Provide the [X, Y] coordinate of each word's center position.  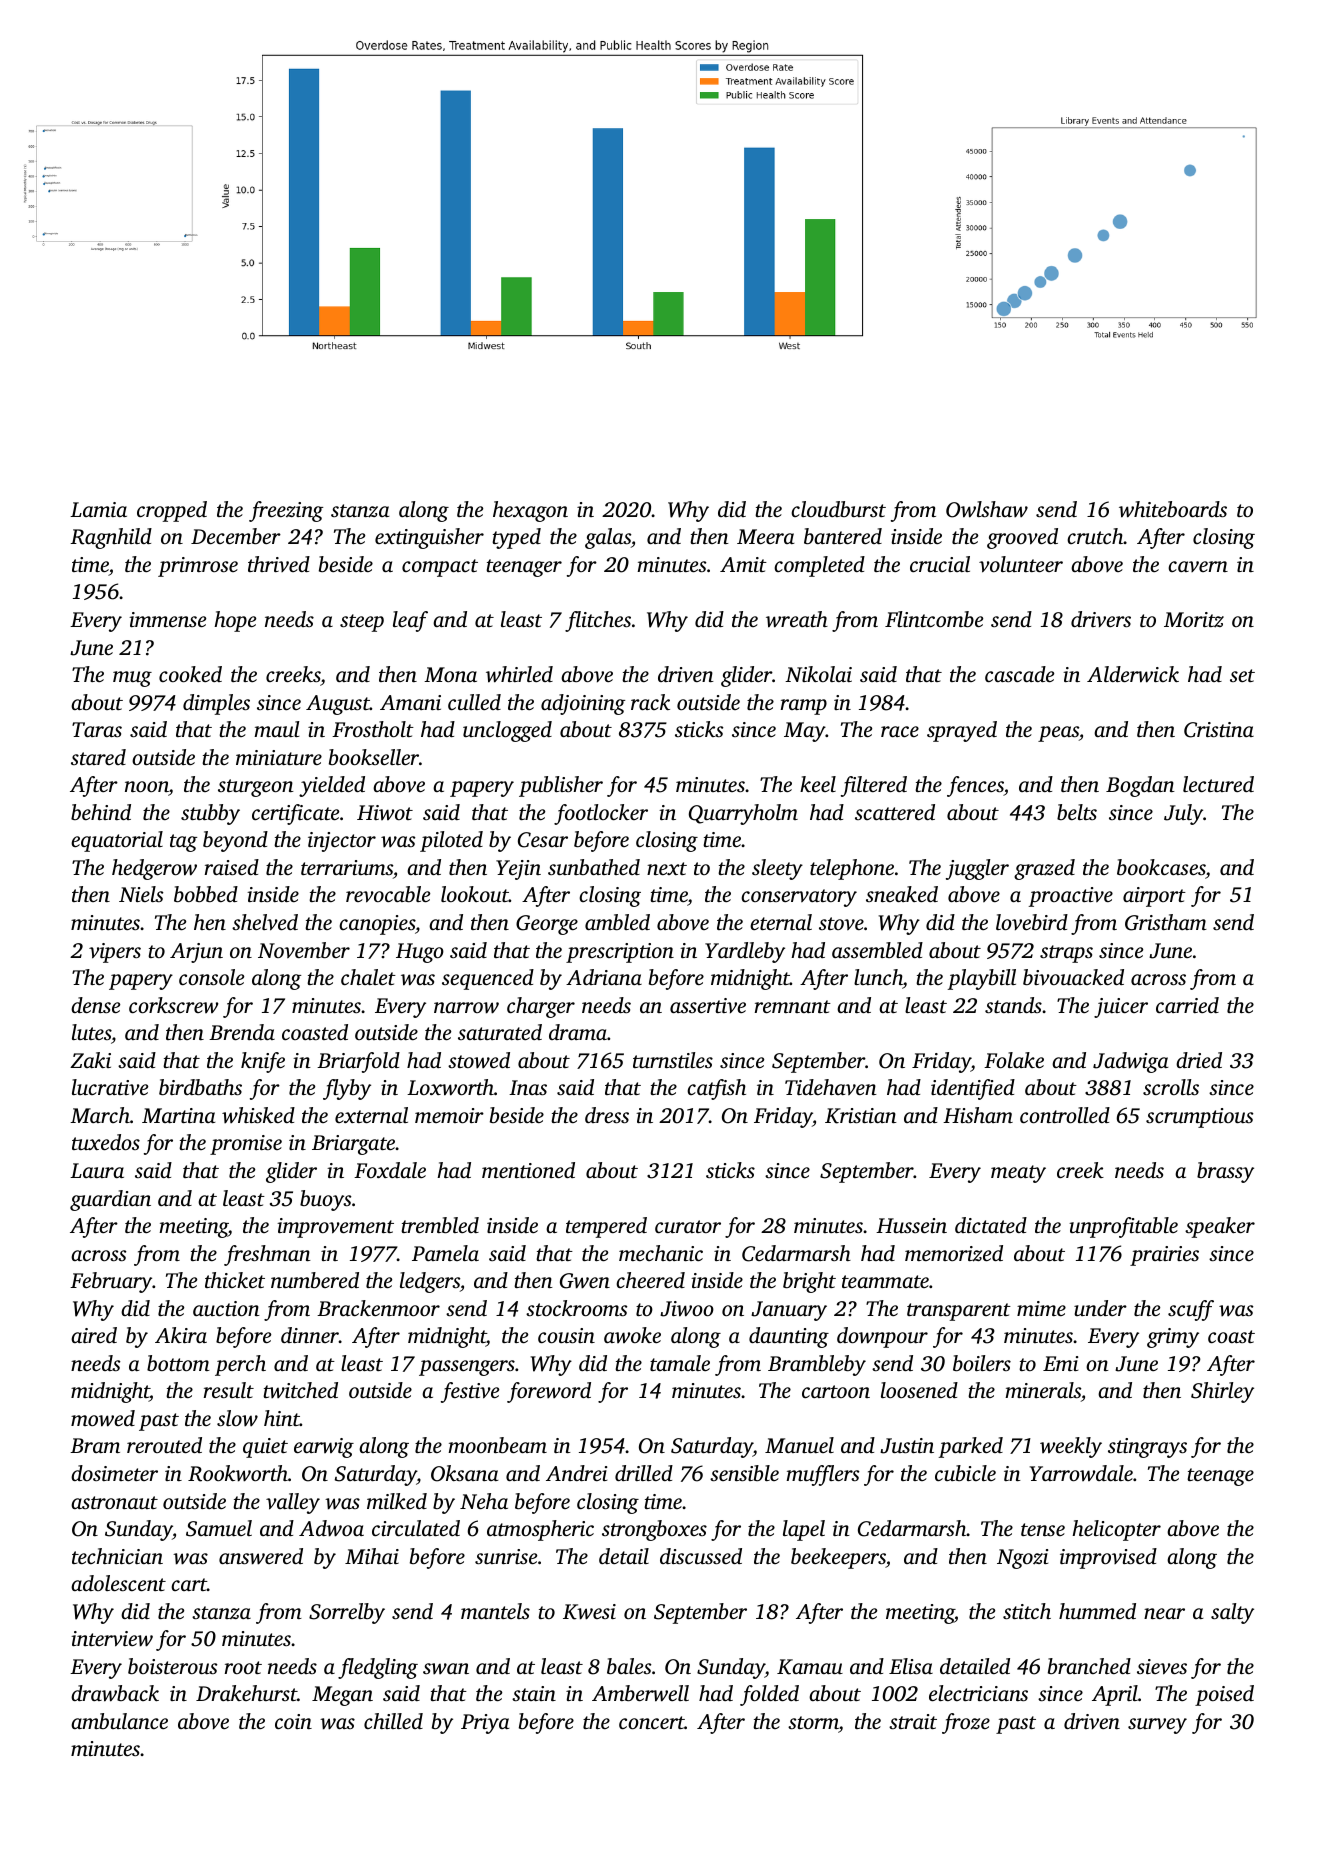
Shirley [1222, 1392]
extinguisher [429, 538]
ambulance [119, 1721]
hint [282, 1418]
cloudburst [838, 509]
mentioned [528, 1170]
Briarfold [358, 1062]
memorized [954, 1253]
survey [1157, 1726]
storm [813, 1722]
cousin [566, 1335]
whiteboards [1173, 509]
